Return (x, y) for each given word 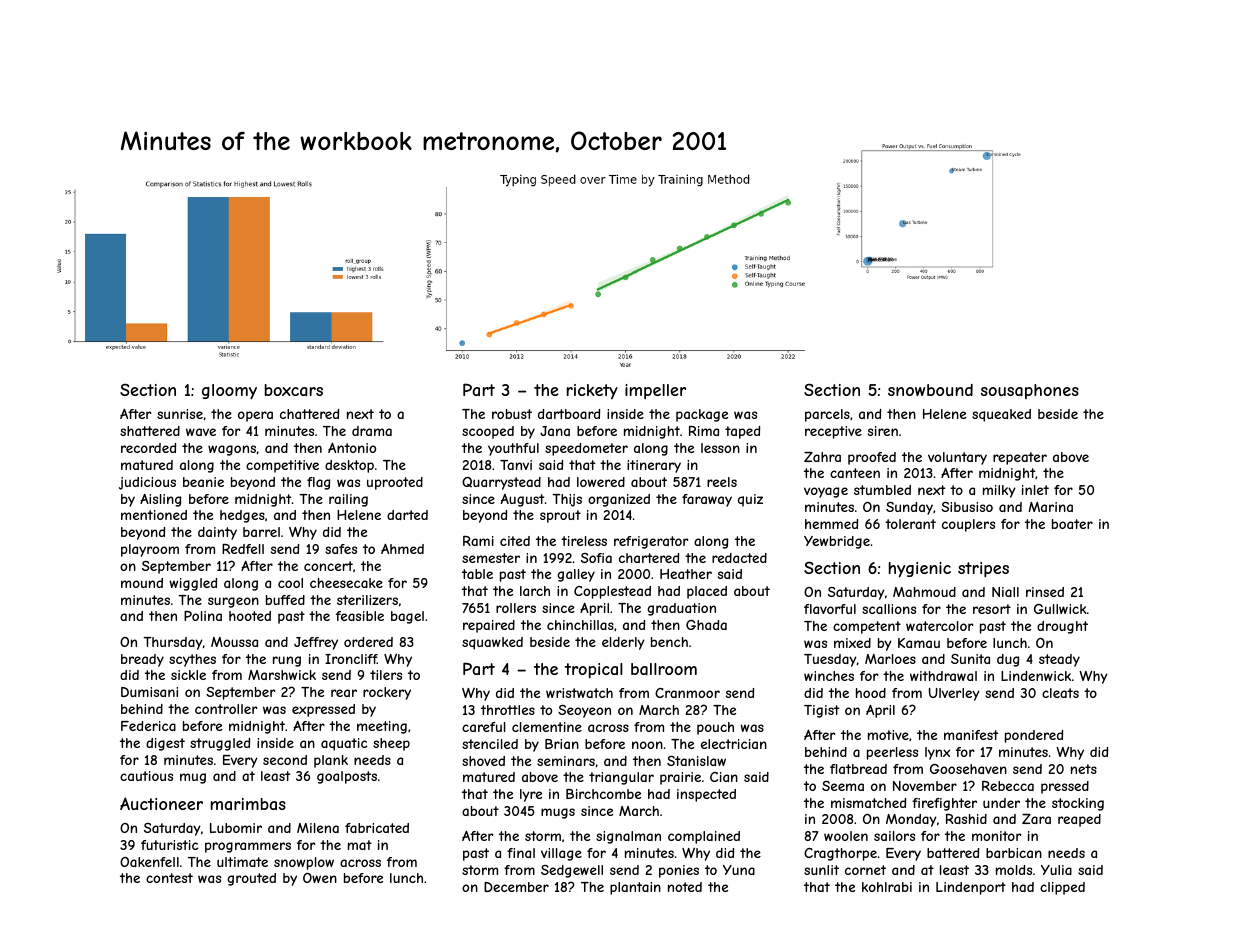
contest (169, 878)
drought (1062, 627)
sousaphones (1030, 391)
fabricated (377, 828)
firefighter (944, 804)
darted (407, 515)
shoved (483, 761)
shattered (150, 431)
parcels (827, 415)
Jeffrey (316, 643)
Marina (1051, 507)
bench (669, 642)
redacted (739, 558)
